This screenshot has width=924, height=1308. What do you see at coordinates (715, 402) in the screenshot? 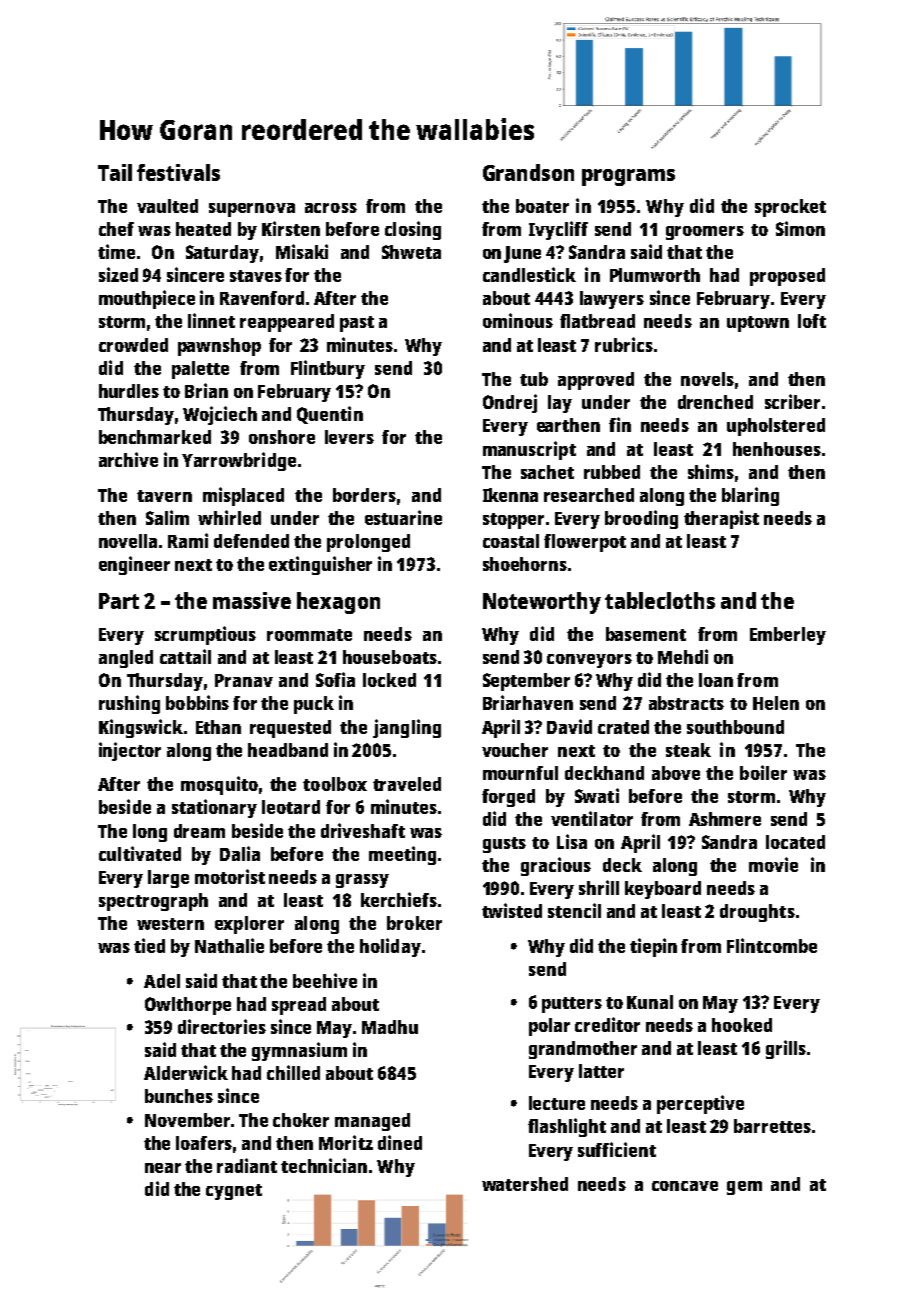
I see `drenched` at bounding box center [715, 402].
